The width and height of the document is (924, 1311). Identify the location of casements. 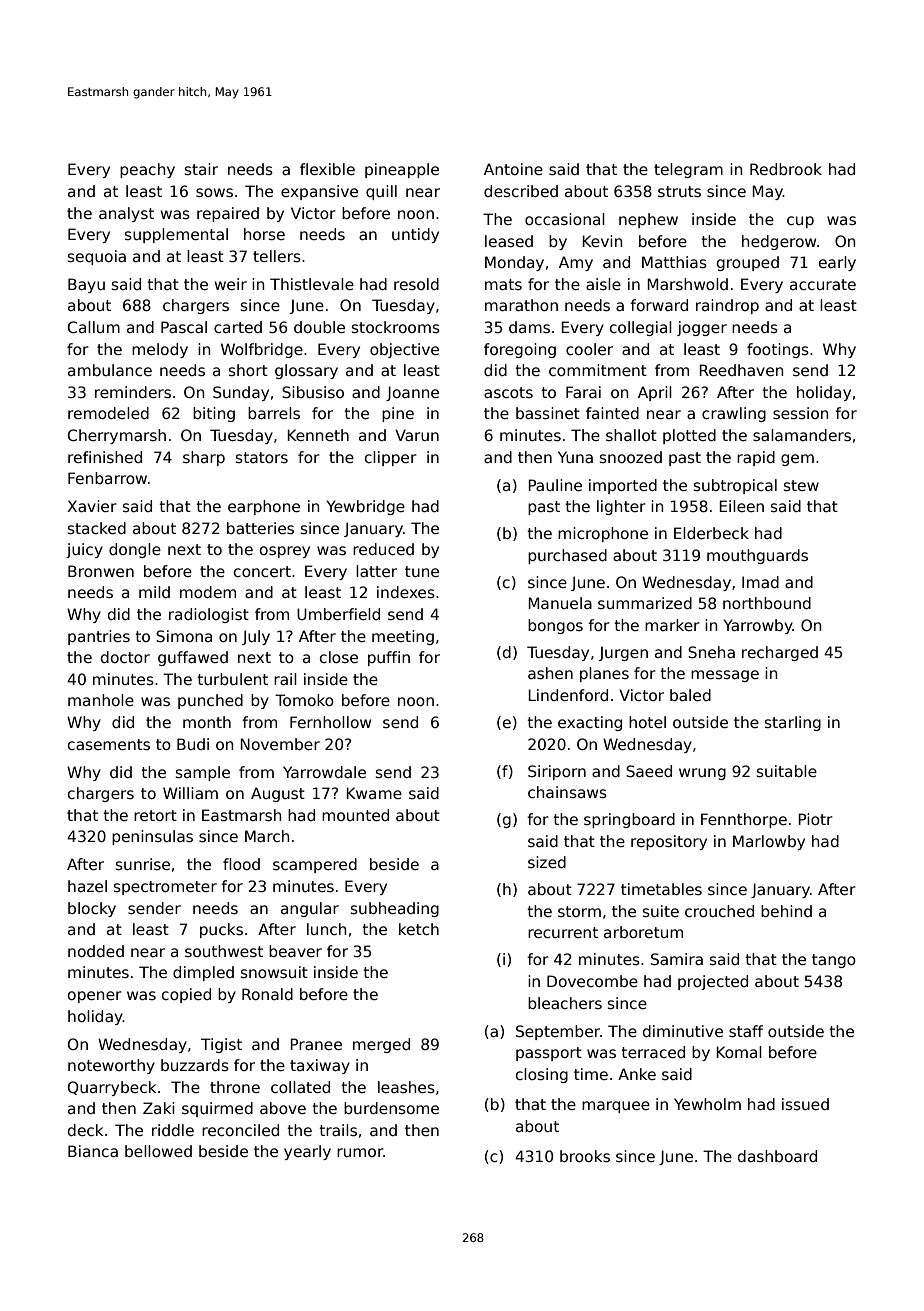
(109, 744).
